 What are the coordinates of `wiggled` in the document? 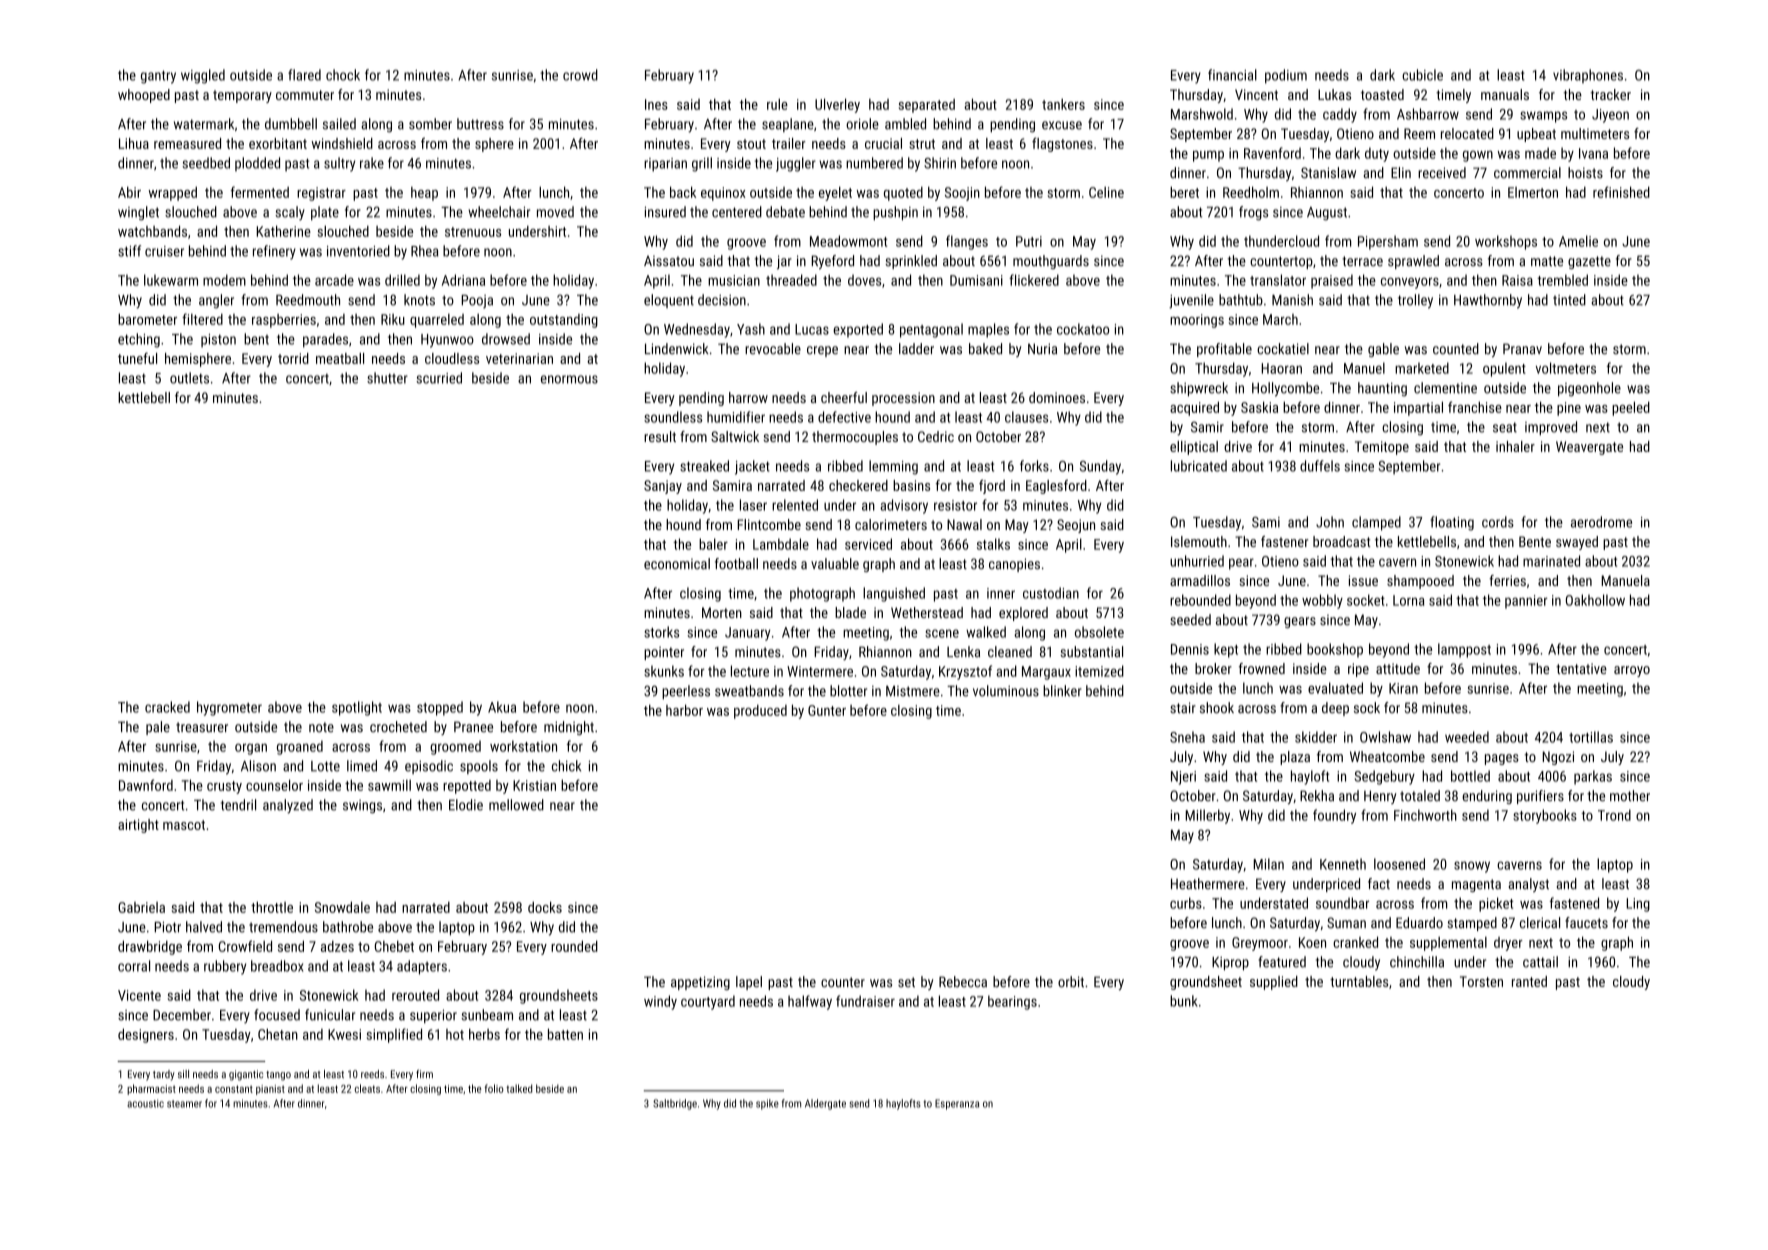 It's located at (203, 76).
